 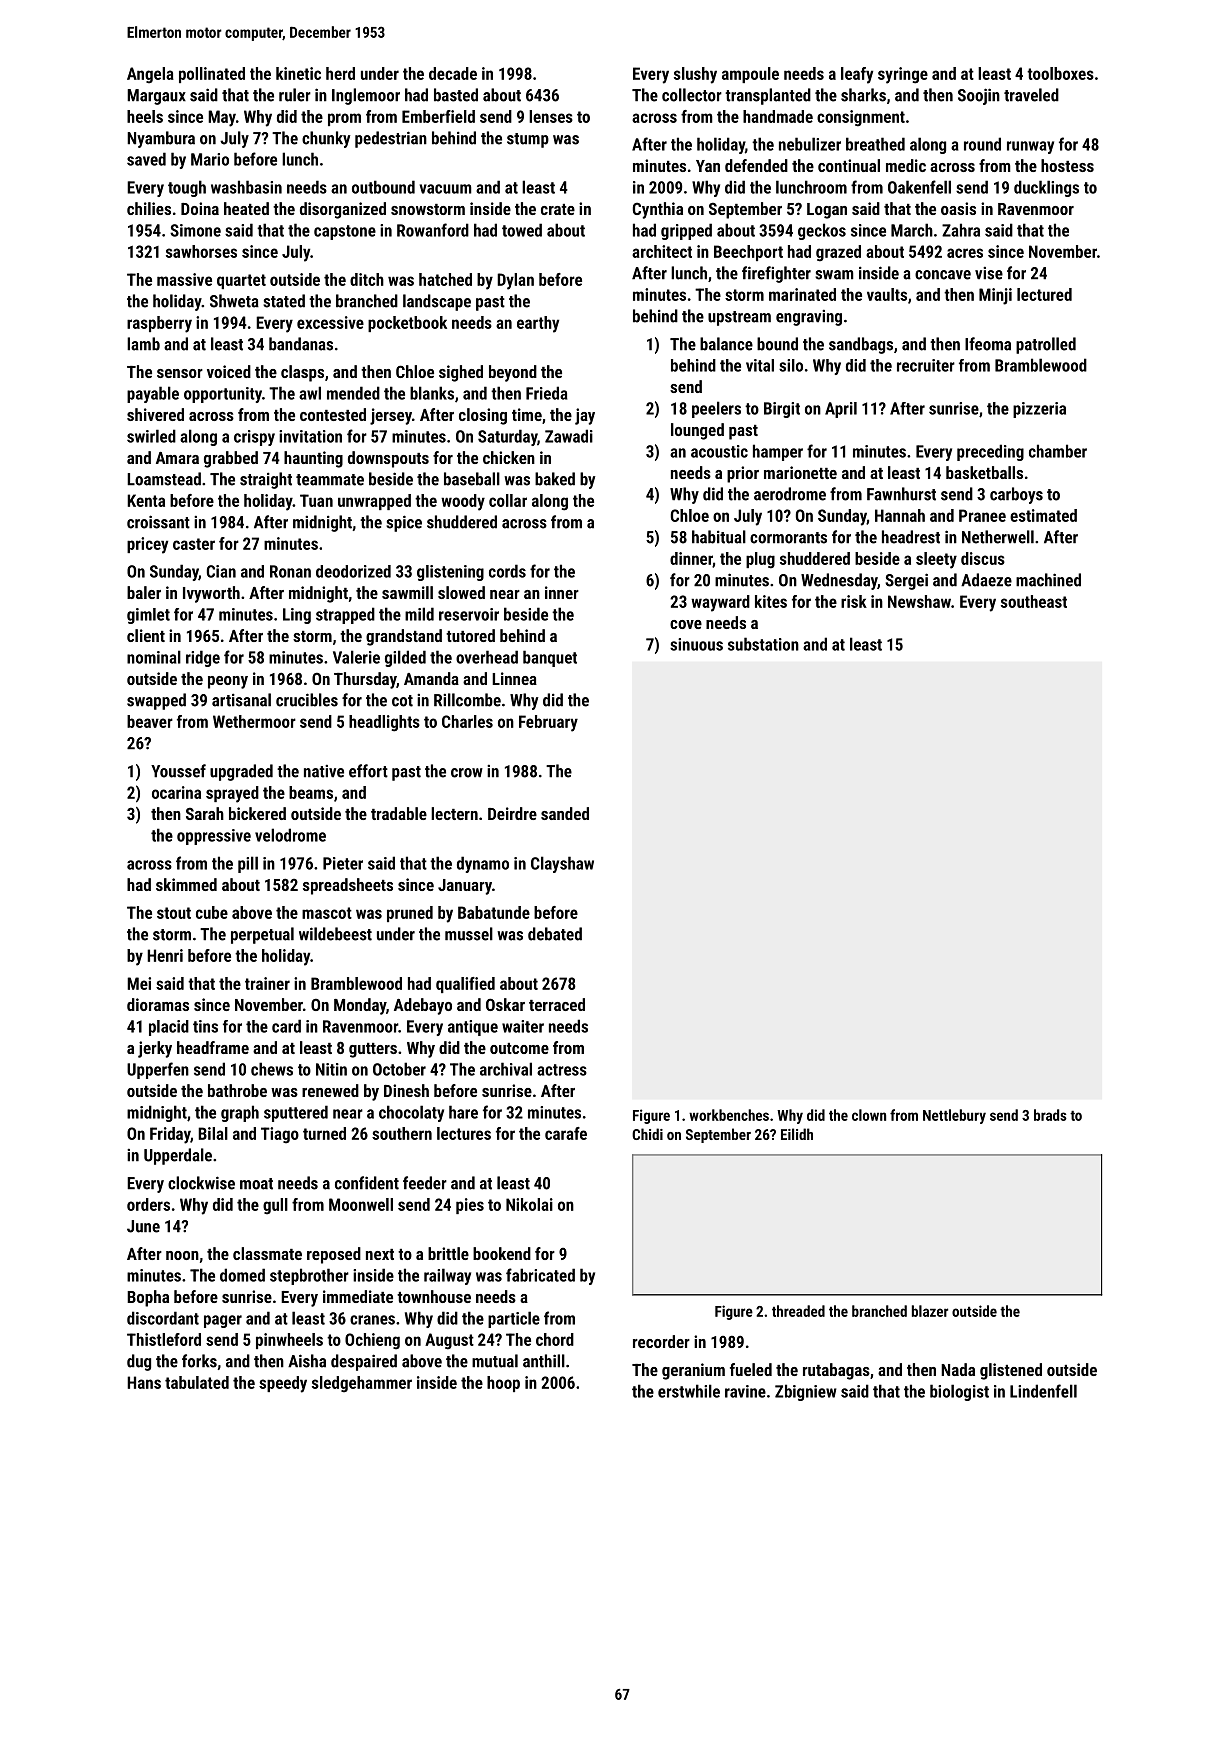 What do you see at coordinates (809, 318) in the screenshot?
I see `engraving` at bounding box center [809, 318].
